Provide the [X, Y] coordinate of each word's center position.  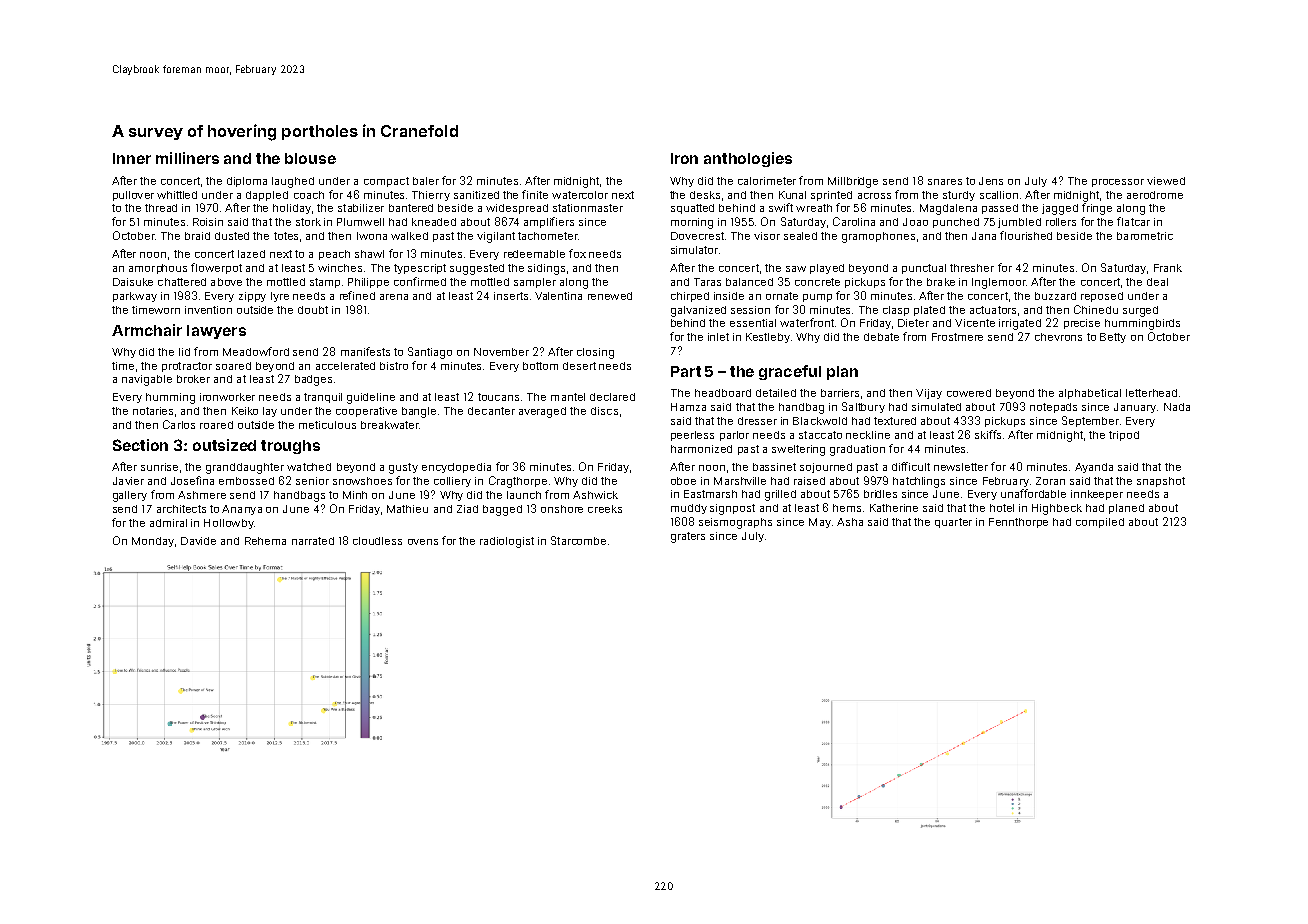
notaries [153, 411]
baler [426, 181]
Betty [1113, 338]
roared [216, 425]
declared [612, 397]
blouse [310, 158]
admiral [168, 523]
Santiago [430, 353]
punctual [924, 269]
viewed [1166, 181]
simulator [694, 250]
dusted [232, 236]
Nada [1177, 407]
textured [895, 421]
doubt [313, 310]
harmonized [701, 449]
